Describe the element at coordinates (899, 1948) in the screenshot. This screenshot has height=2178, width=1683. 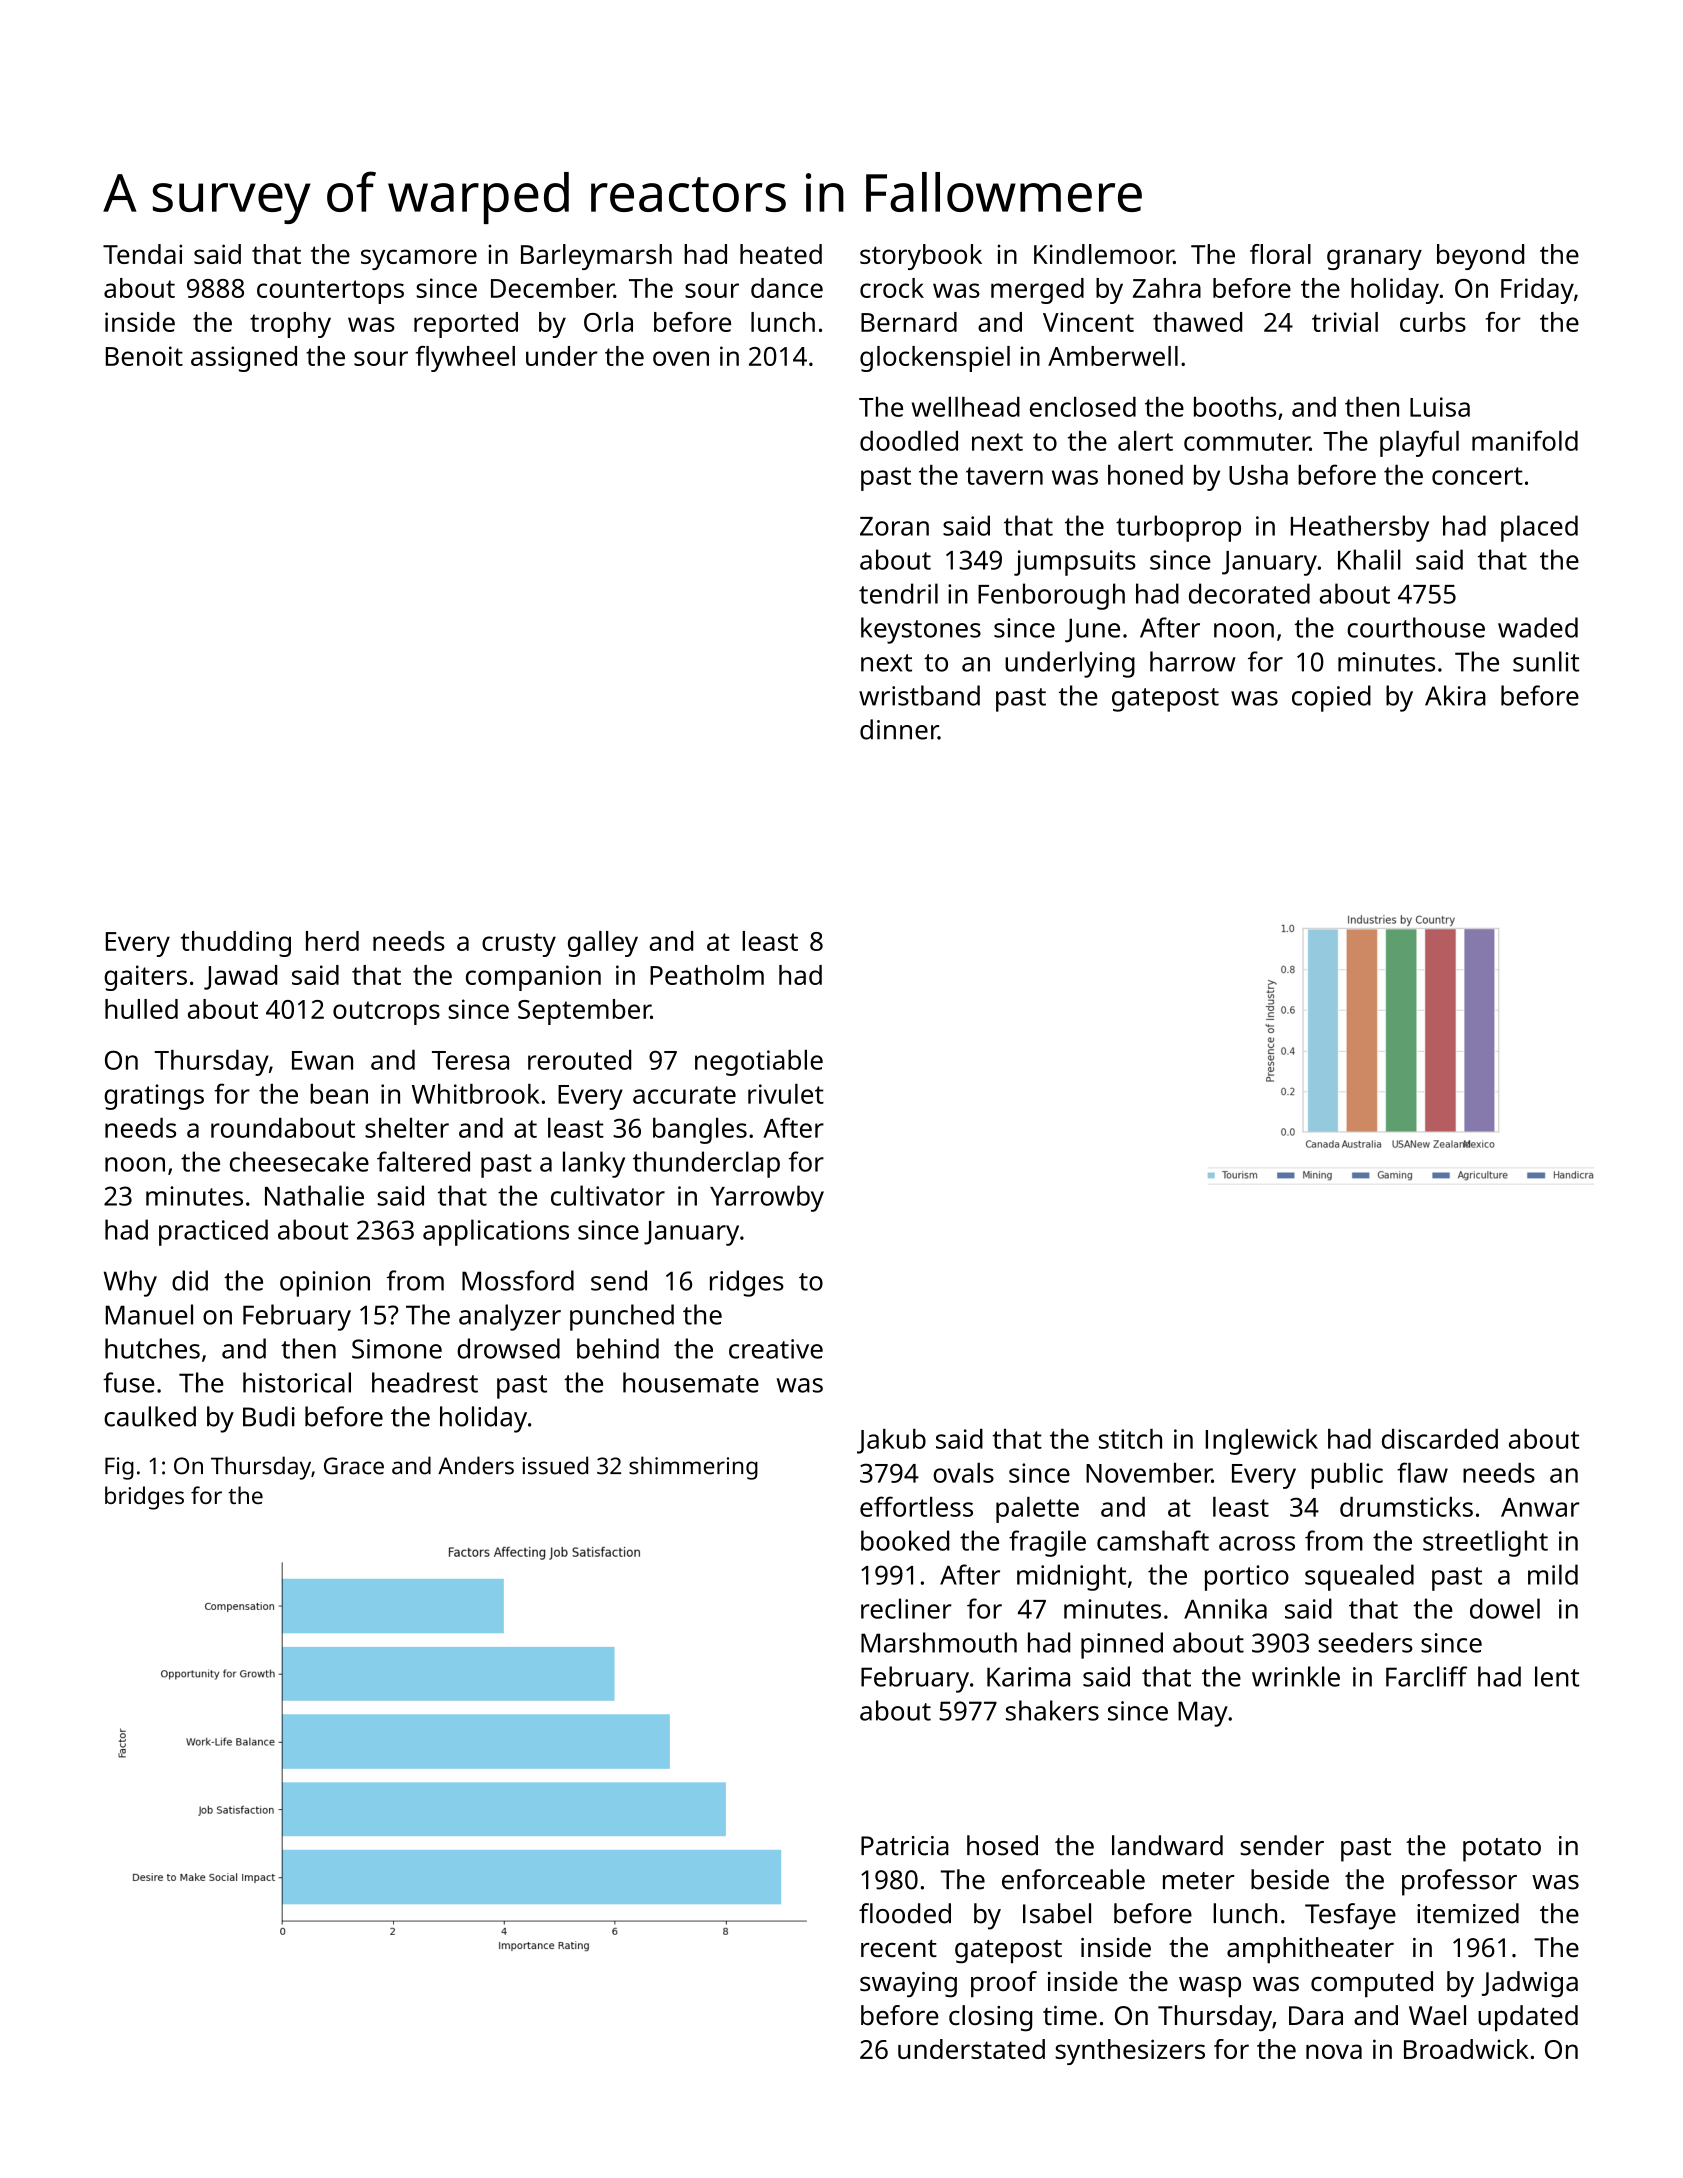
I see `recent` at that location.
